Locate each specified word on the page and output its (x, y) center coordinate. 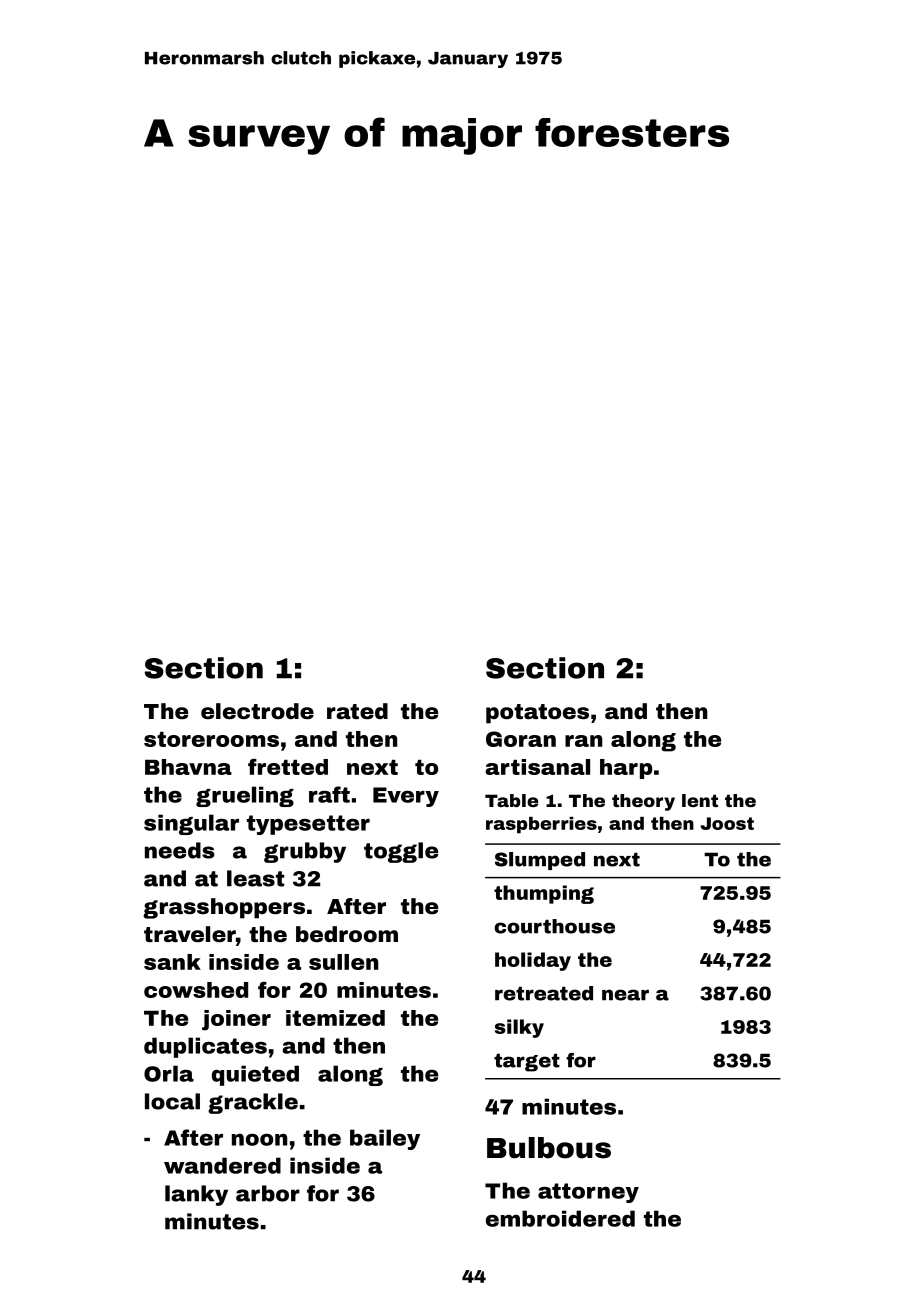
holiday (533, 961)
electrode (257, 711)
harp (626, 769)
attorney (588, 1193)
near (625, 995)
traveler (190, 934)
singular (191, 824)
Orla (169, 1073)
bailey (385, 1139)
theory (643, 802)
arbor (268, 1193)
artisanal (537, 767)
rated (357, 711)
